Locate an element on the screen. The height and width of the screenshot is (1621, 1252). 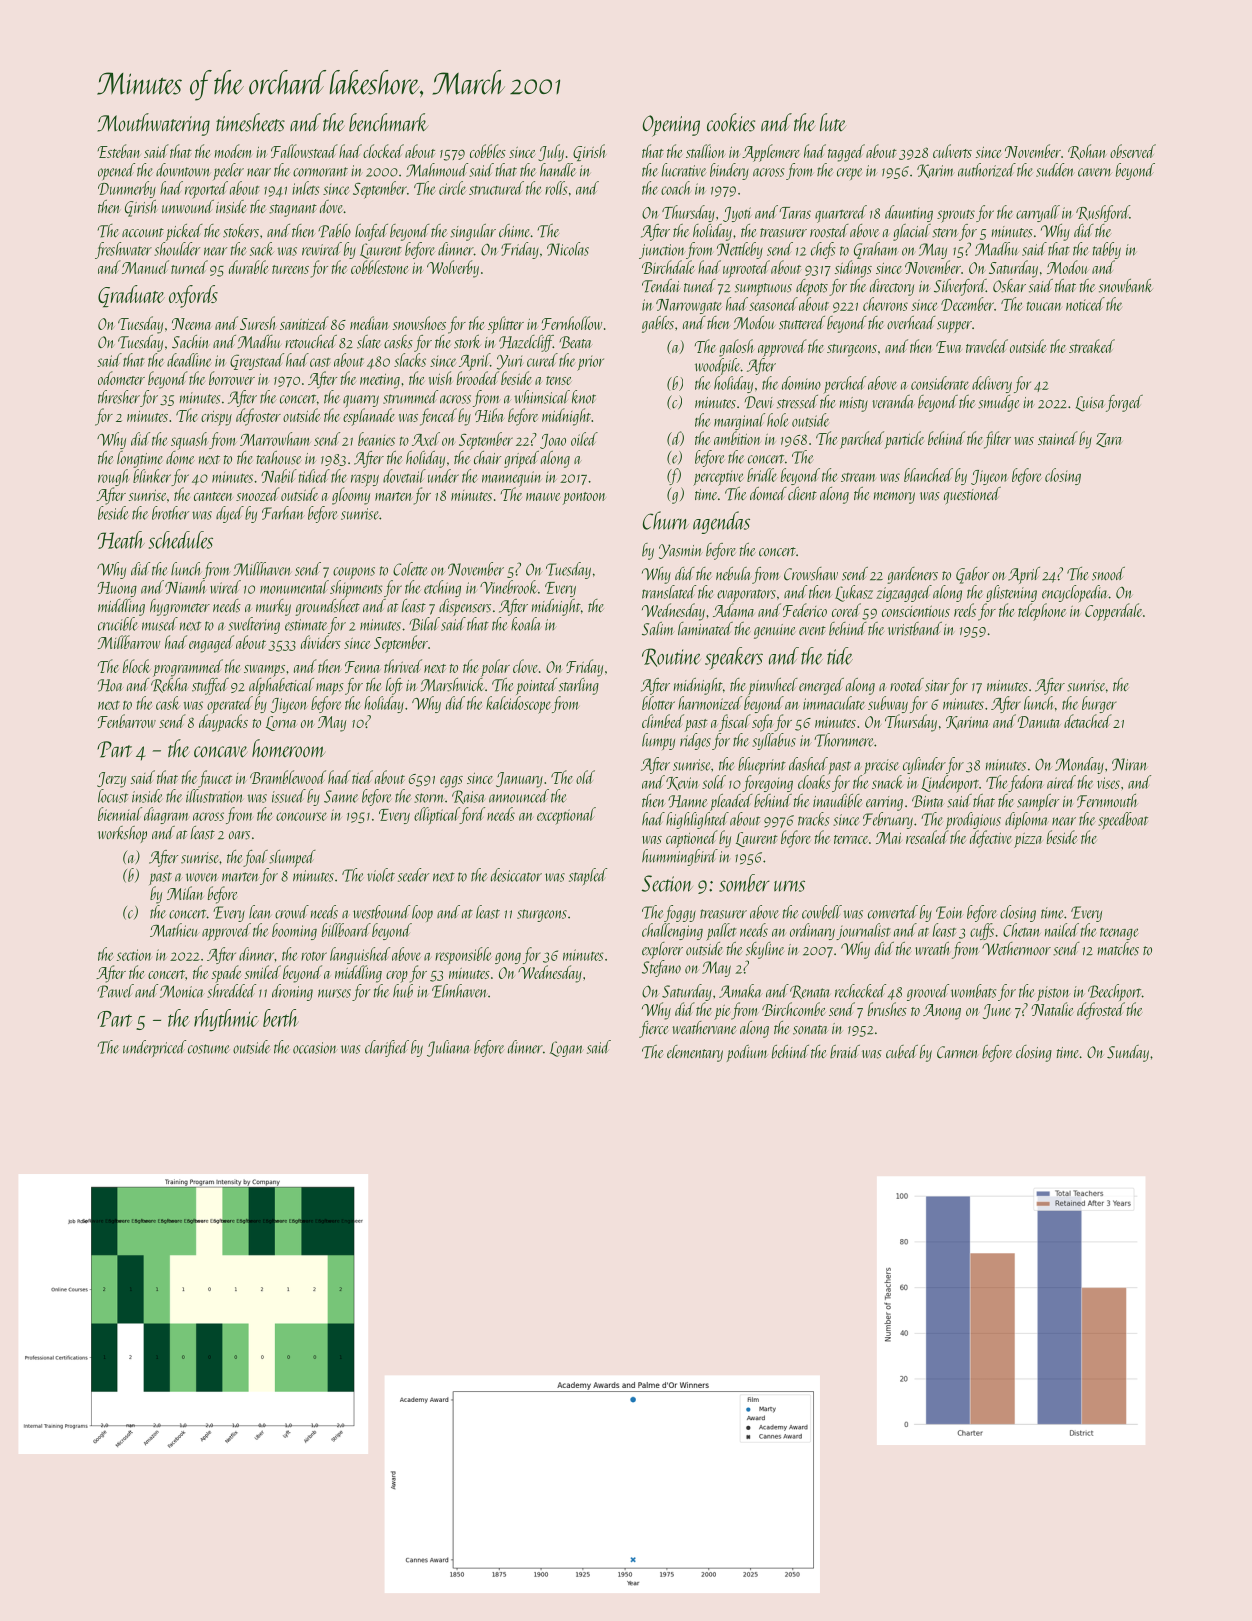
Fernhollow is located at coordinates (572, 323).
